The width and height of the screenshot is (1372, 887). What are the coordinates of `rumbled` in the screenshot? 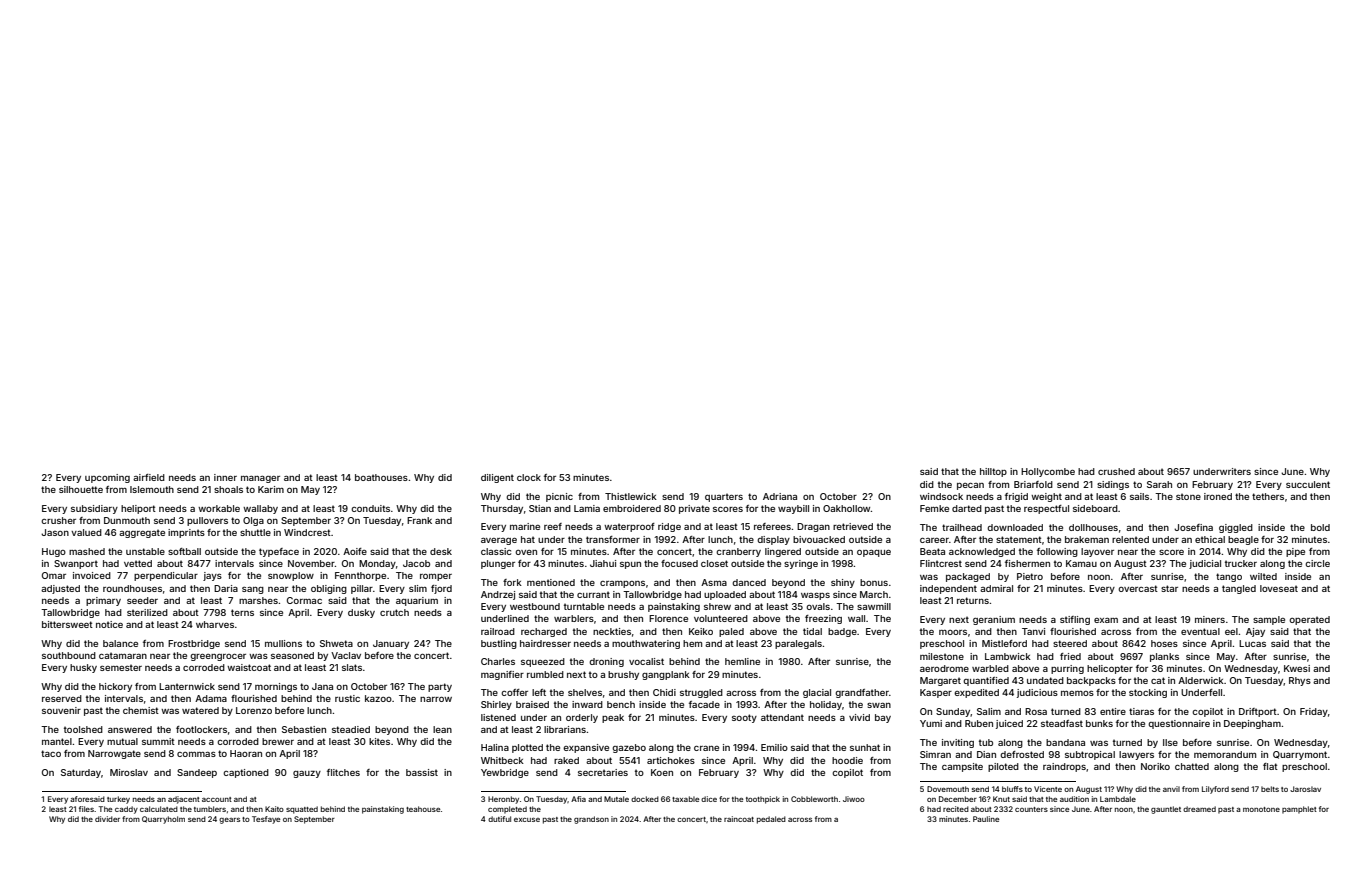 It's located at (545, 674).
